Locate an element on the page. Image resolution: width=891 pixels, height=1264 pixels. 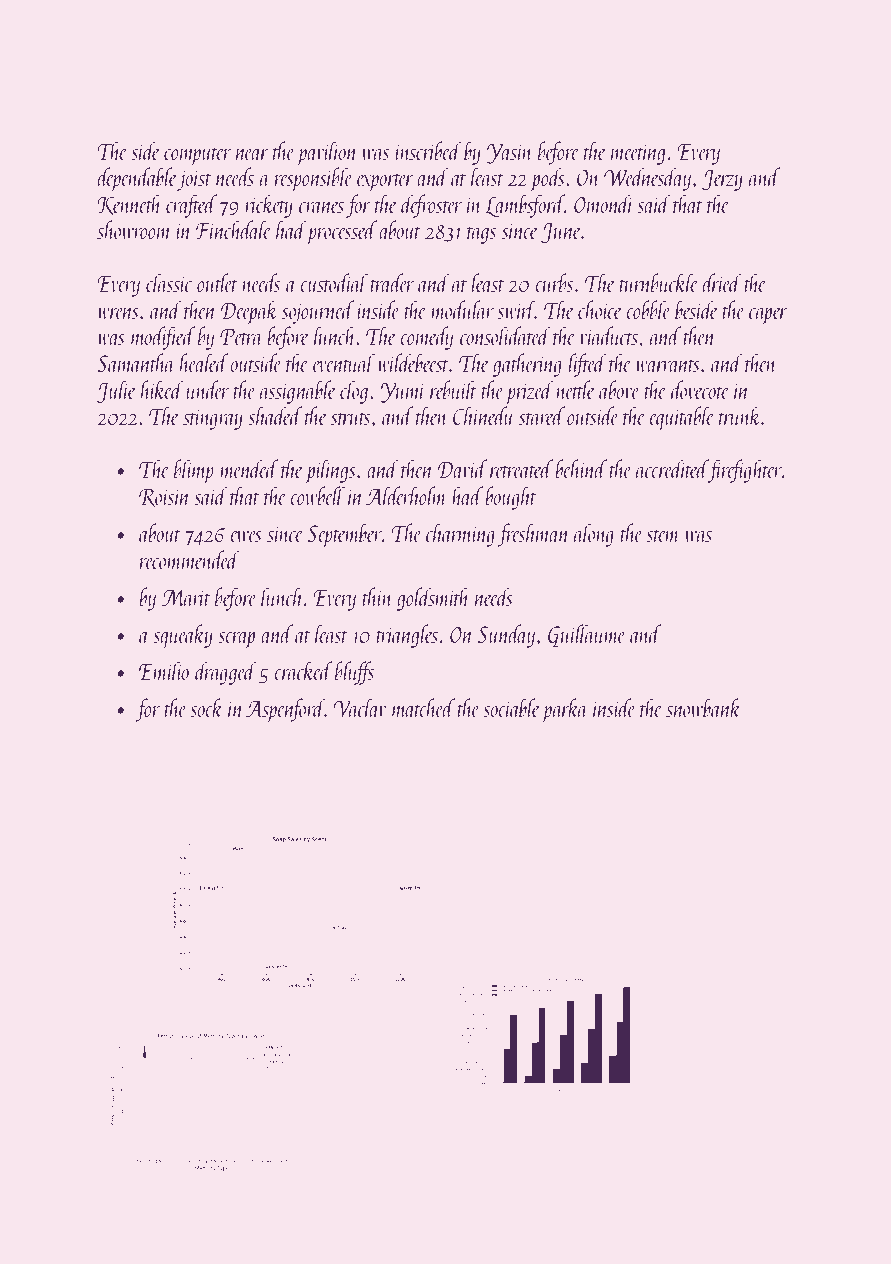
stem is located at coordinates (663, 535).
